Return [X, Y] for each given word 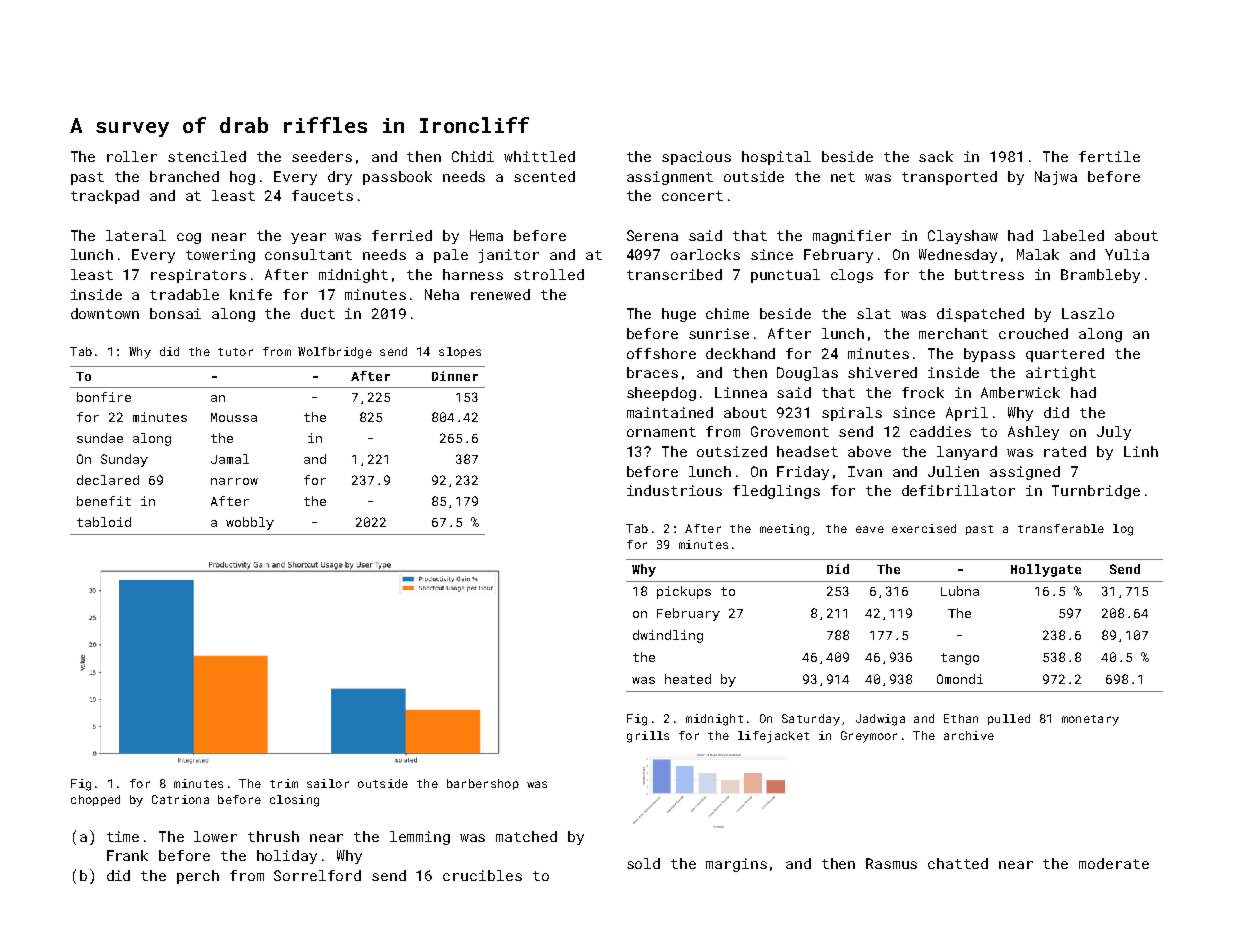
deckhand [740, 353]
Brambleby [1100, 276]
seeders [322, 156]
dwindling [668, 636]
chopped [95, 800]
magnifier [852, 237]
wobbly [250, 523]
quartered [1065, 355]
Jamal [230, 459]
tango [960, 659]
